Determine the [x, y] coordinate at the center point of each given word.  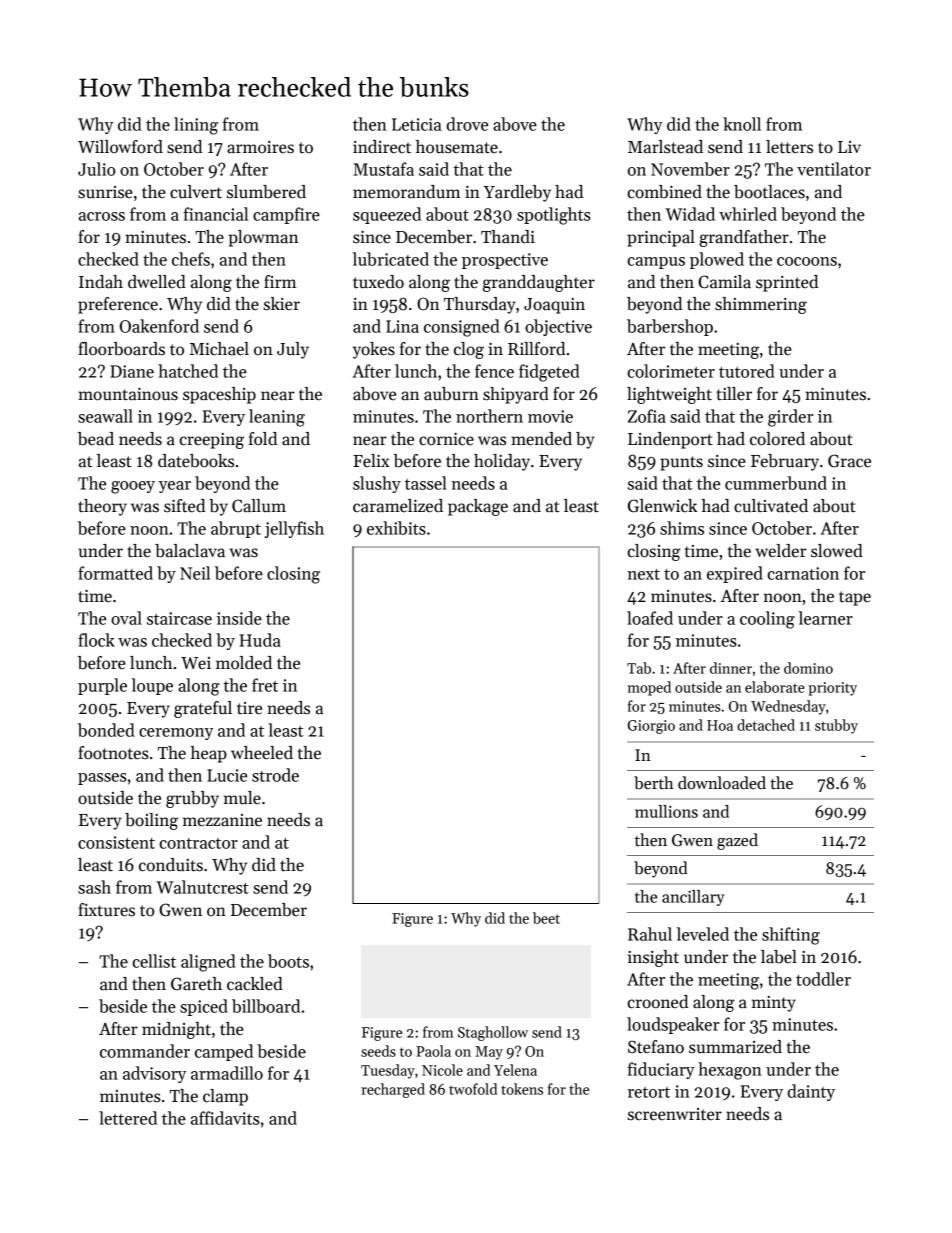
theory [102, 507]
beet [546, 918]
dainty [811, 1092]
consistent [116, 842]
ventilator [834, 169]
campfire [286, 215]
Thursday [480, 305]
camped [224, 1052]
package [478, 507]
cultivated [771, 506]
